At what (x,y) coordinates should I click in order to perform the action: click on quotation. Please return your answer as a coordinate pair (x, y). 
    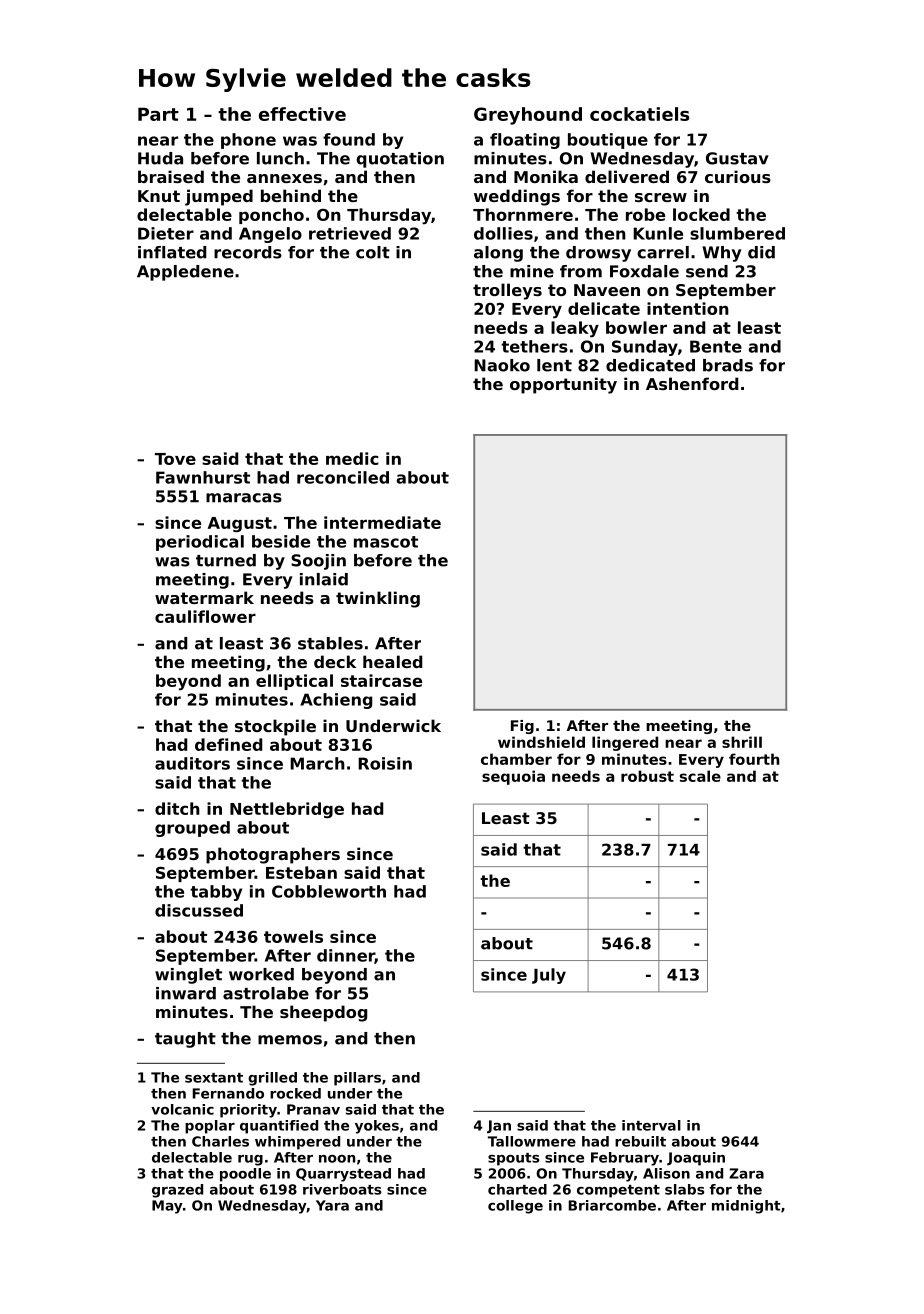
    Looking at the image, I should click on (400, 160).
